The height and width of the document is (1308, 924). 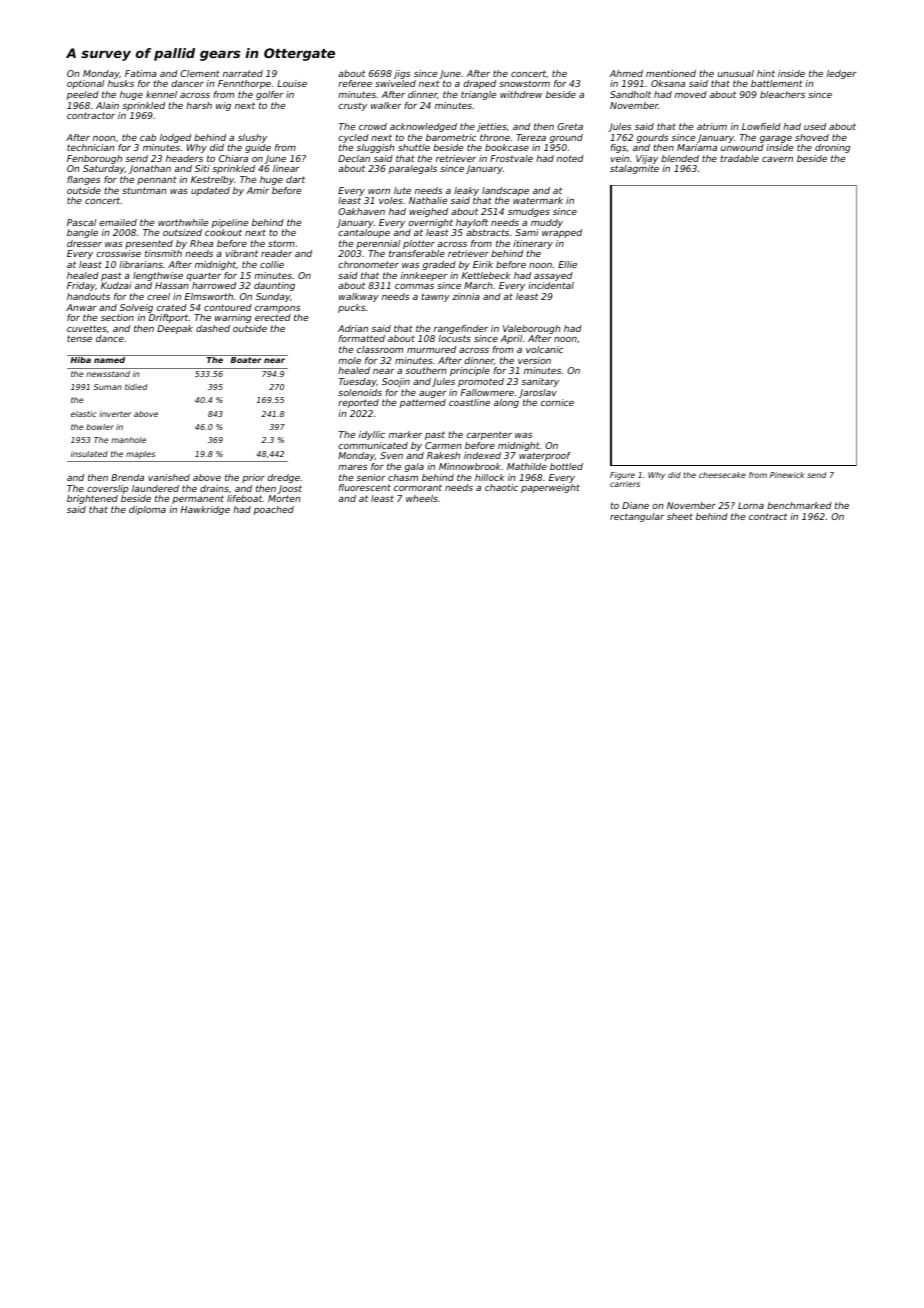 What do you see at coordinates (373, 126) in the document?
I see `crowd` at bounding box center [373, 126].
